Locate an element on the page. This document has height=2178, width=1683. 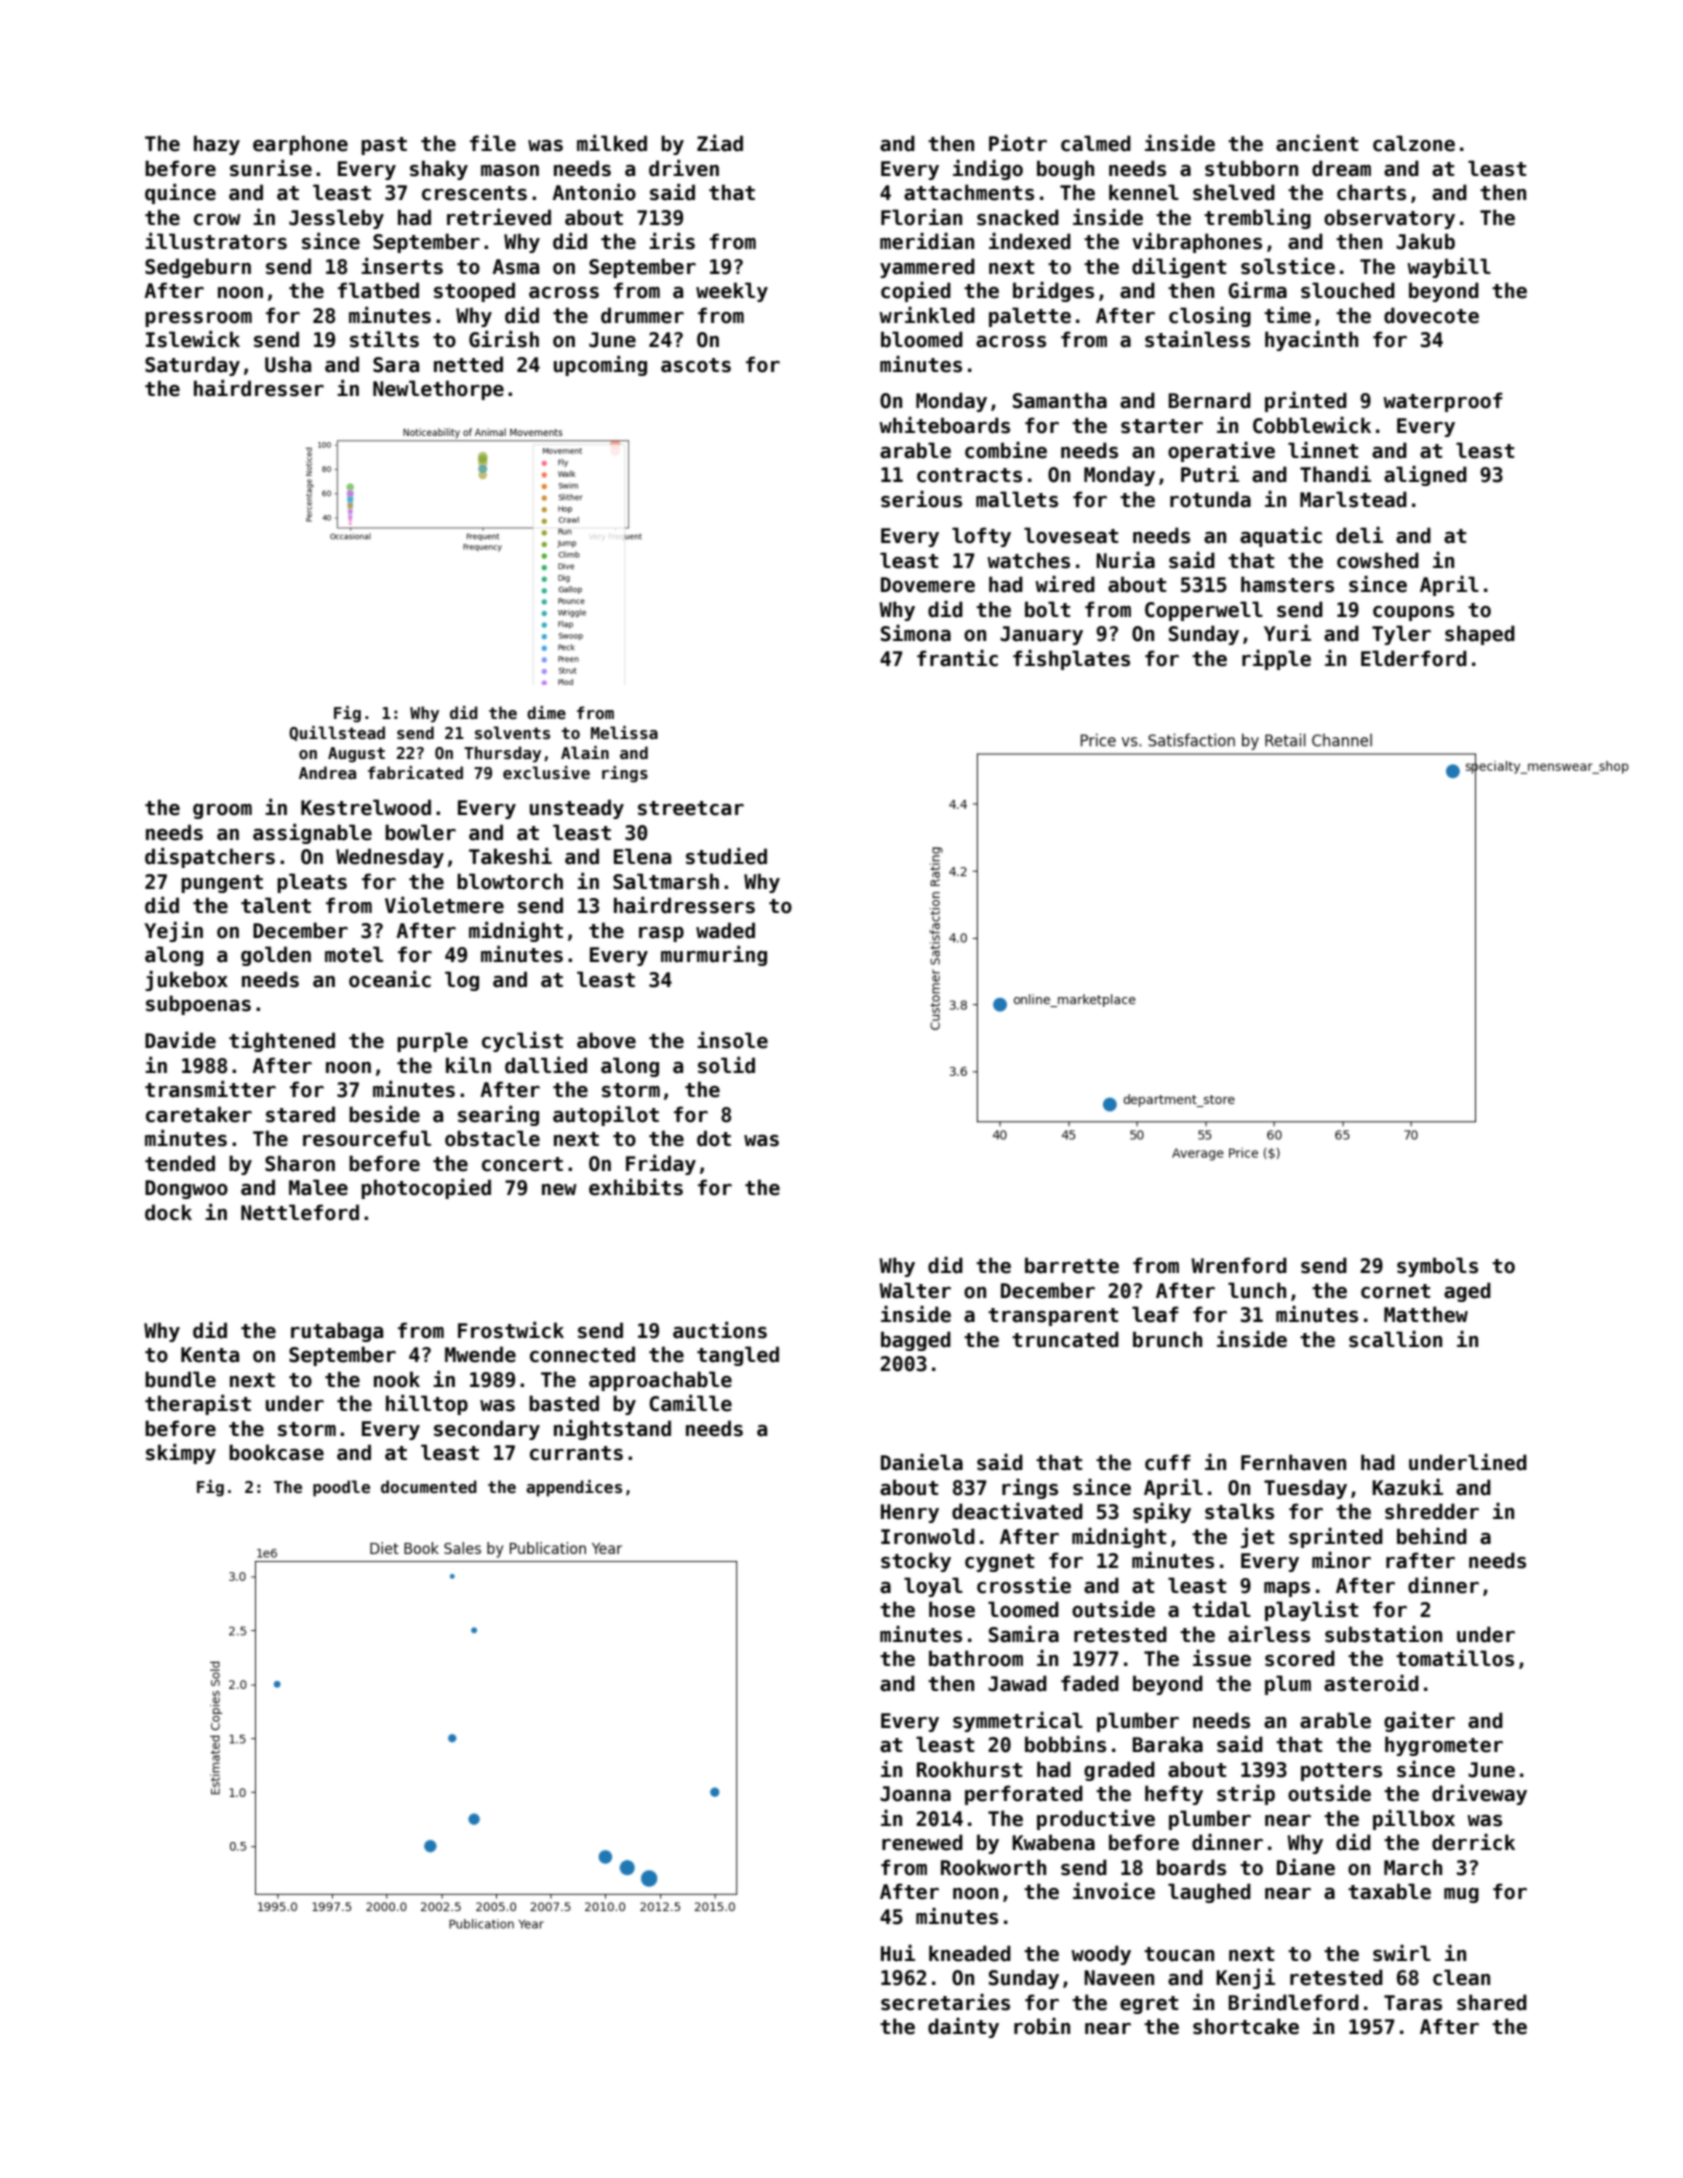
ripple is located at coordinates (1276, 660).
